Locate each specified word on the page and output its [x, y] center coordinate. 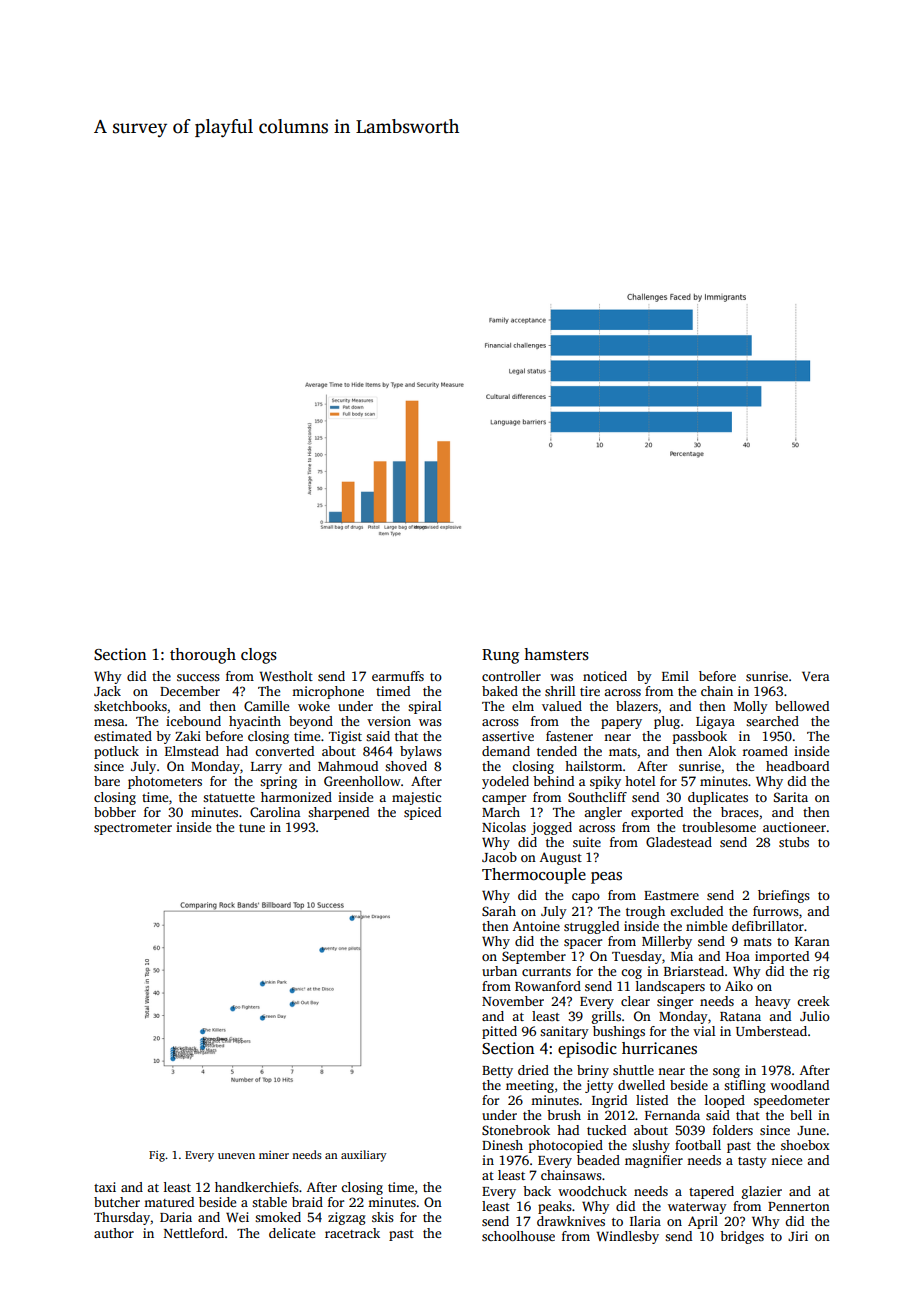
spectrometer [133, 829]
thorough [203, 656]
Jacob [499, 857]
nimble [706, 926]
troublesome [719, 827]
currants [546, 972]
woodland [799, 1085]
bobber [115, 812]
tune [252, 828]
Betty [497, 1072]
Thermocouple [534, 876]
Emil [675, 676]
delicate [292, 1233]
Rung [500, 656]
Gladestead [679, 842]
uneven [236, 1156]
